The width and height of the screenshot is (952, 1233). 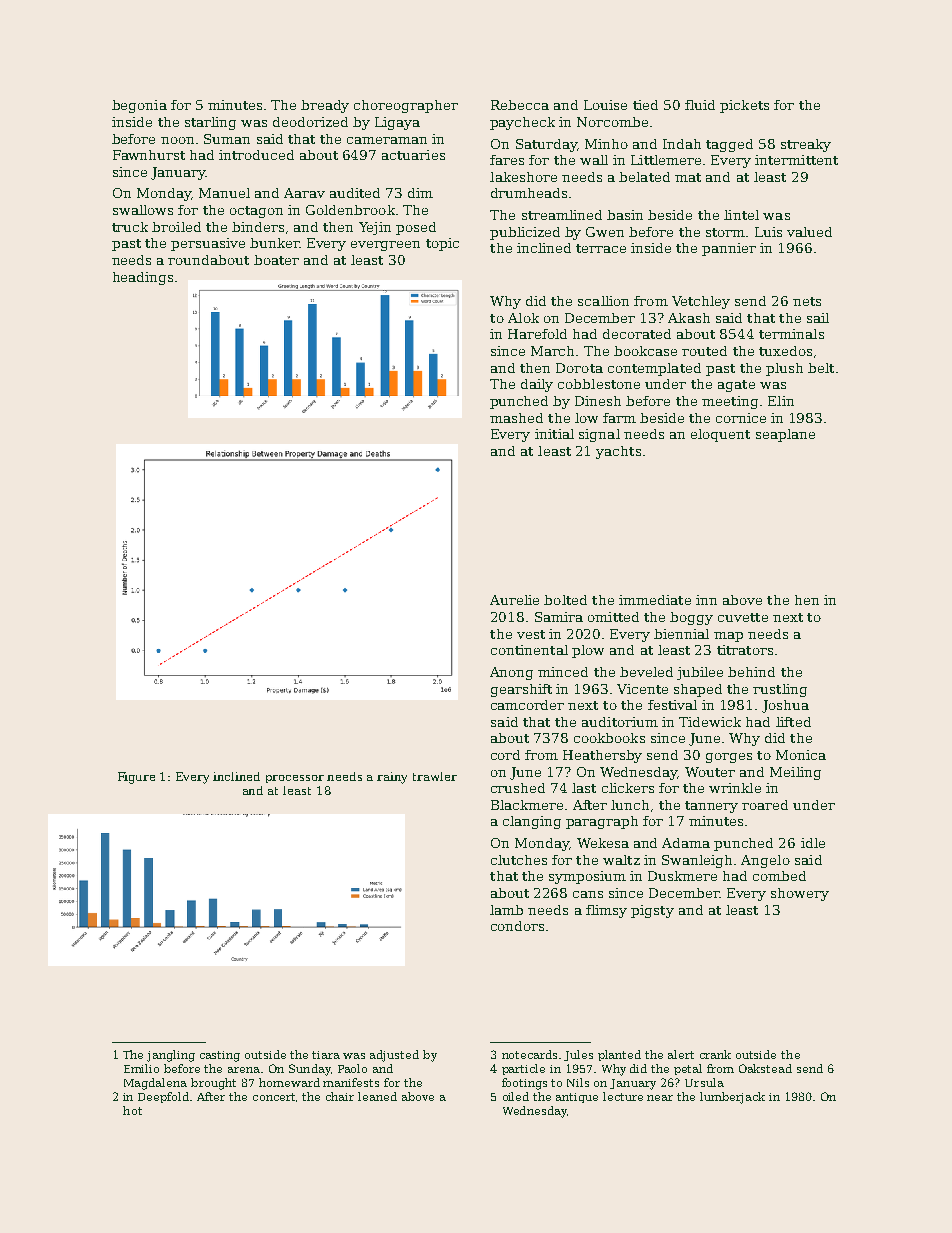 What do you see at coordinates (554, 434) in the screenshot?
I see `initial` at bounding box center [554, 434].
